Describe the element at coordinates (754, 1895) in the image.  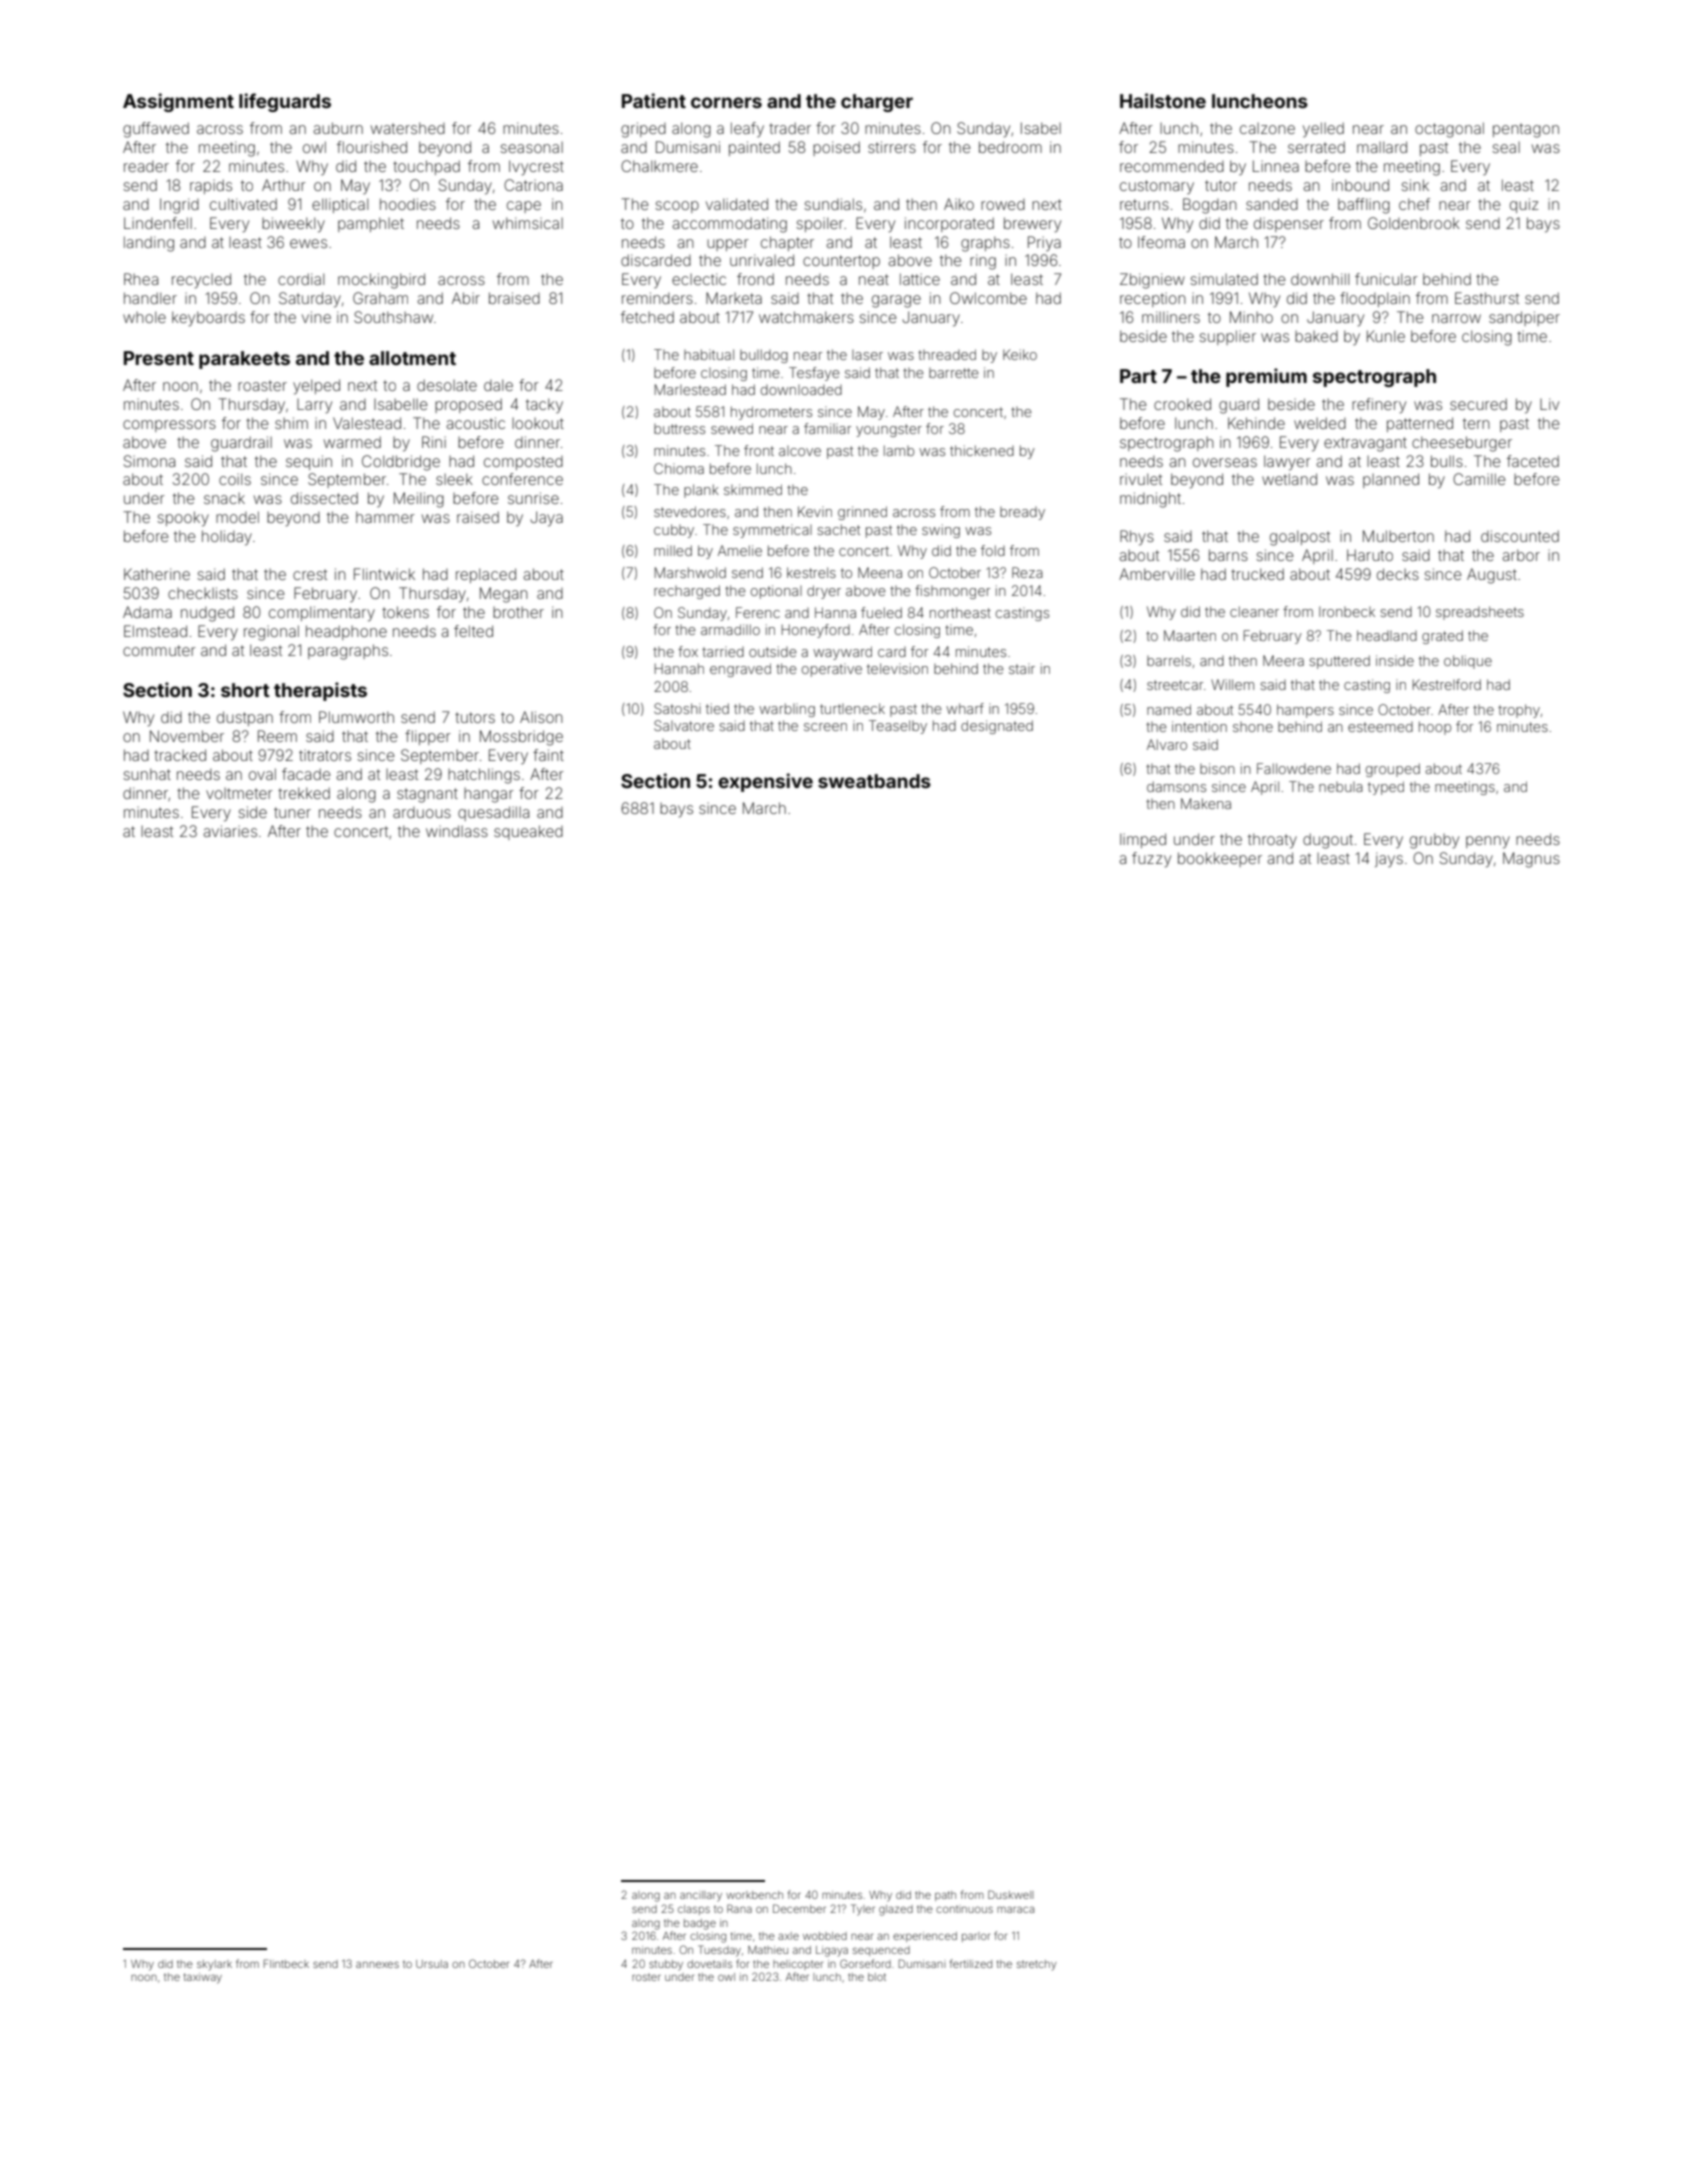
I see `workbench` at that location.
